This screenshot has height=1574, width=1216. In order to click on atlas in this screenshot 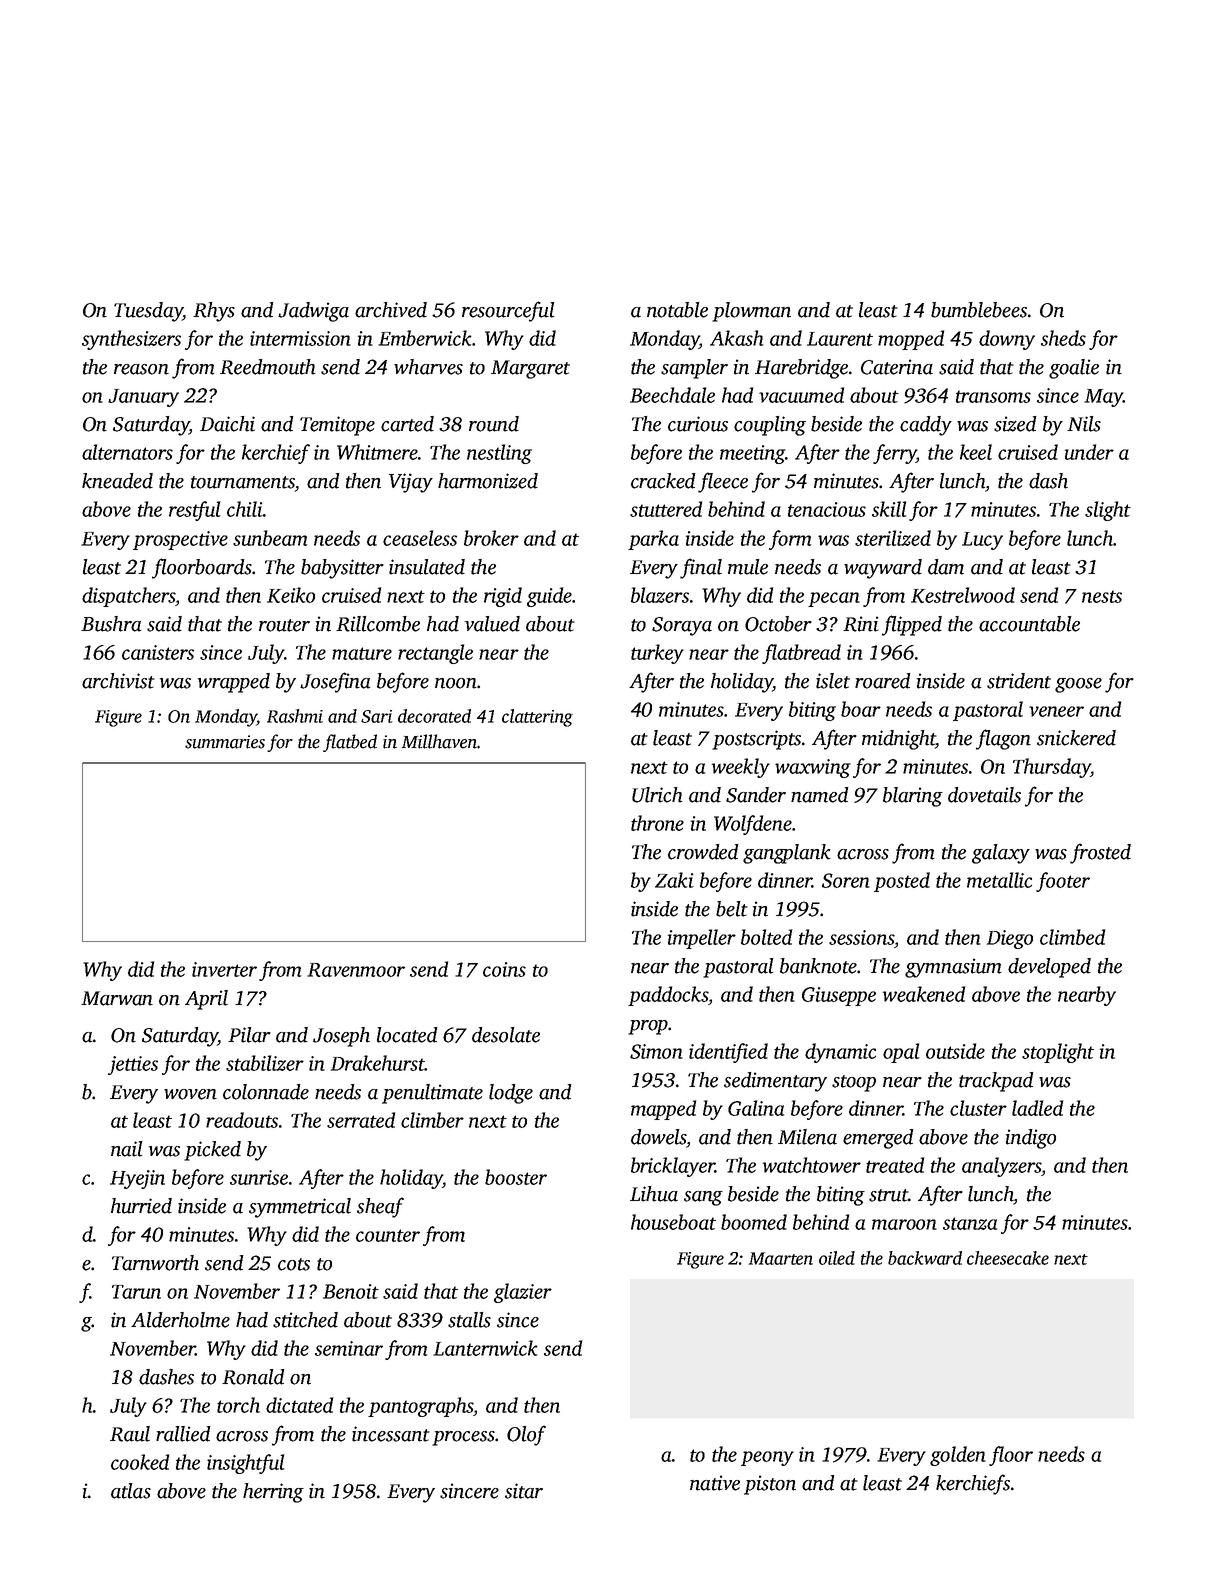, I will do `click(131, 1491)`.
